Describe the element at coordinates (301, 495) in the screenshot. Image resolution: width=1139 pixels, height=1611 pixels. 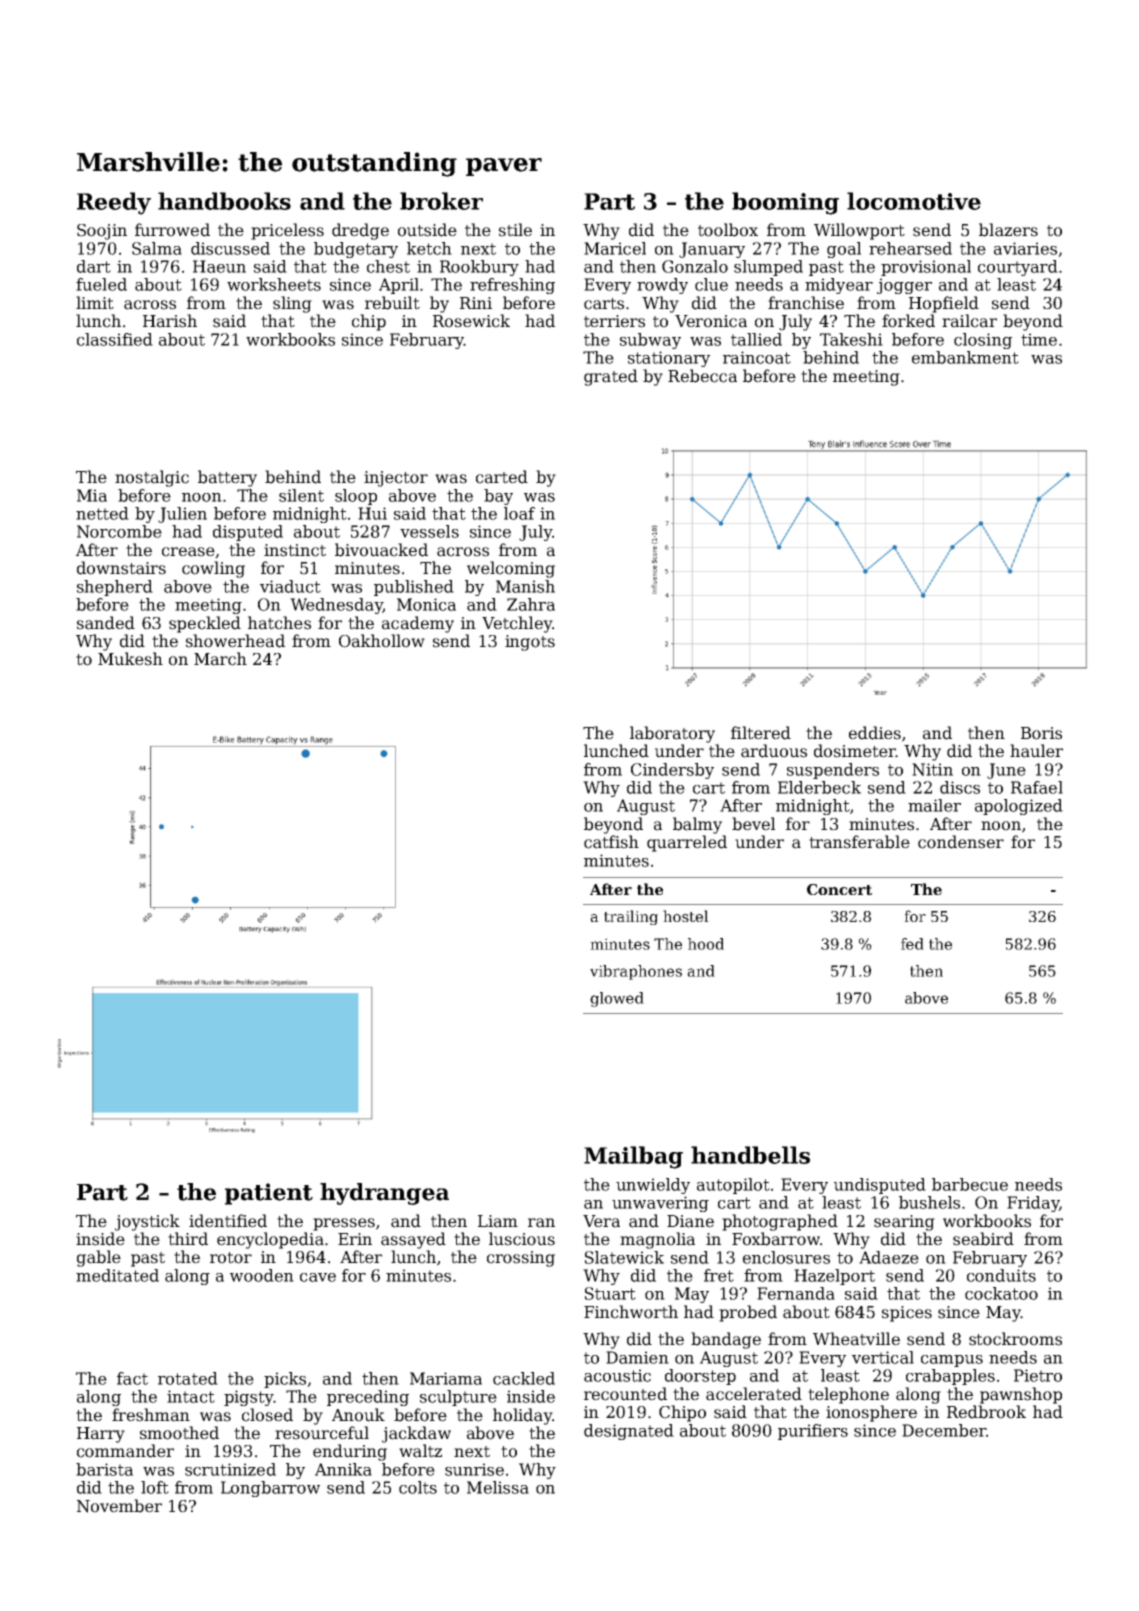
I see `silent` at that location.
